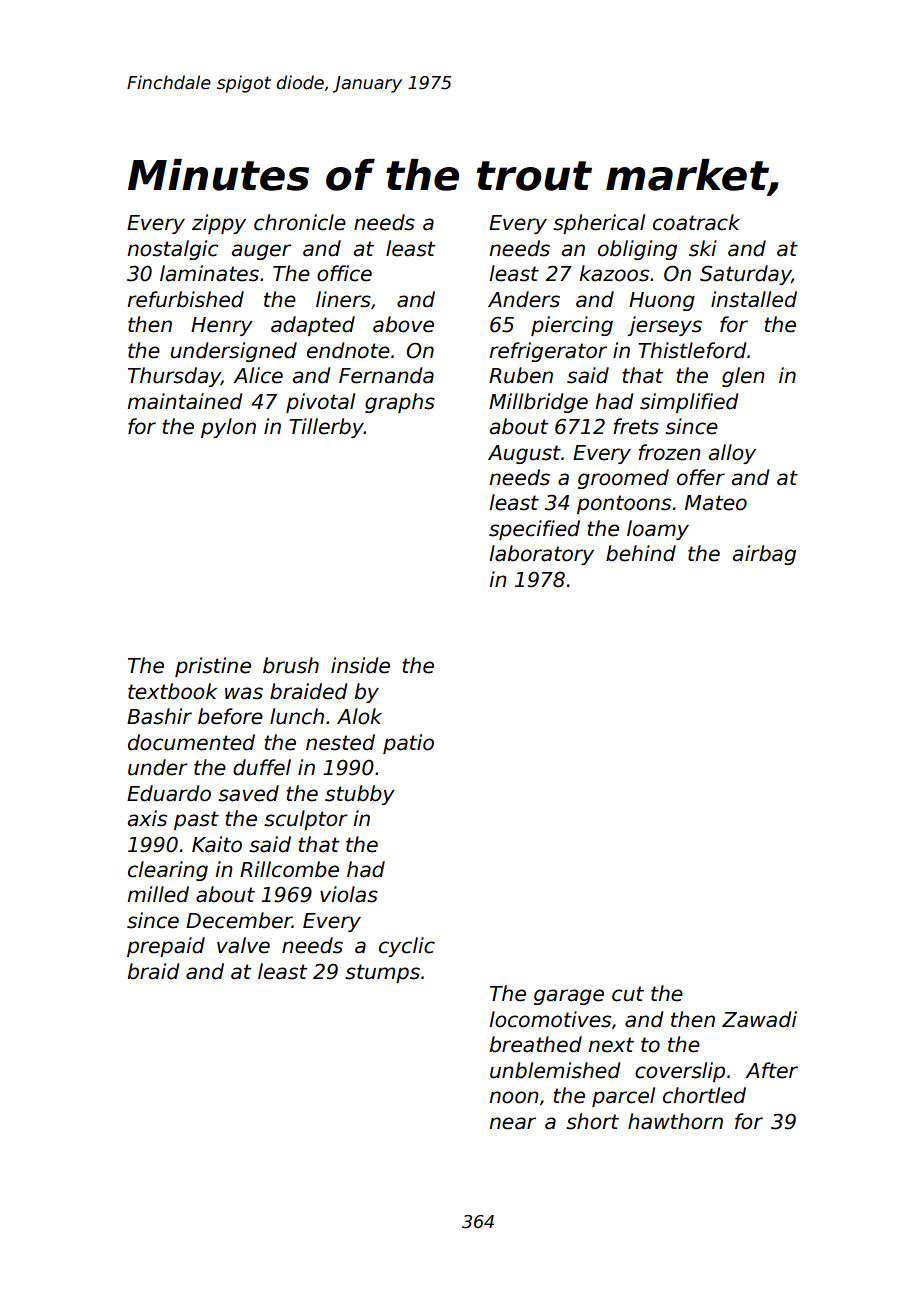 This image has height=1311, width=924. Describe the element at coordinates (759, 1019) in the image. I see `Zawadi` at that location.
